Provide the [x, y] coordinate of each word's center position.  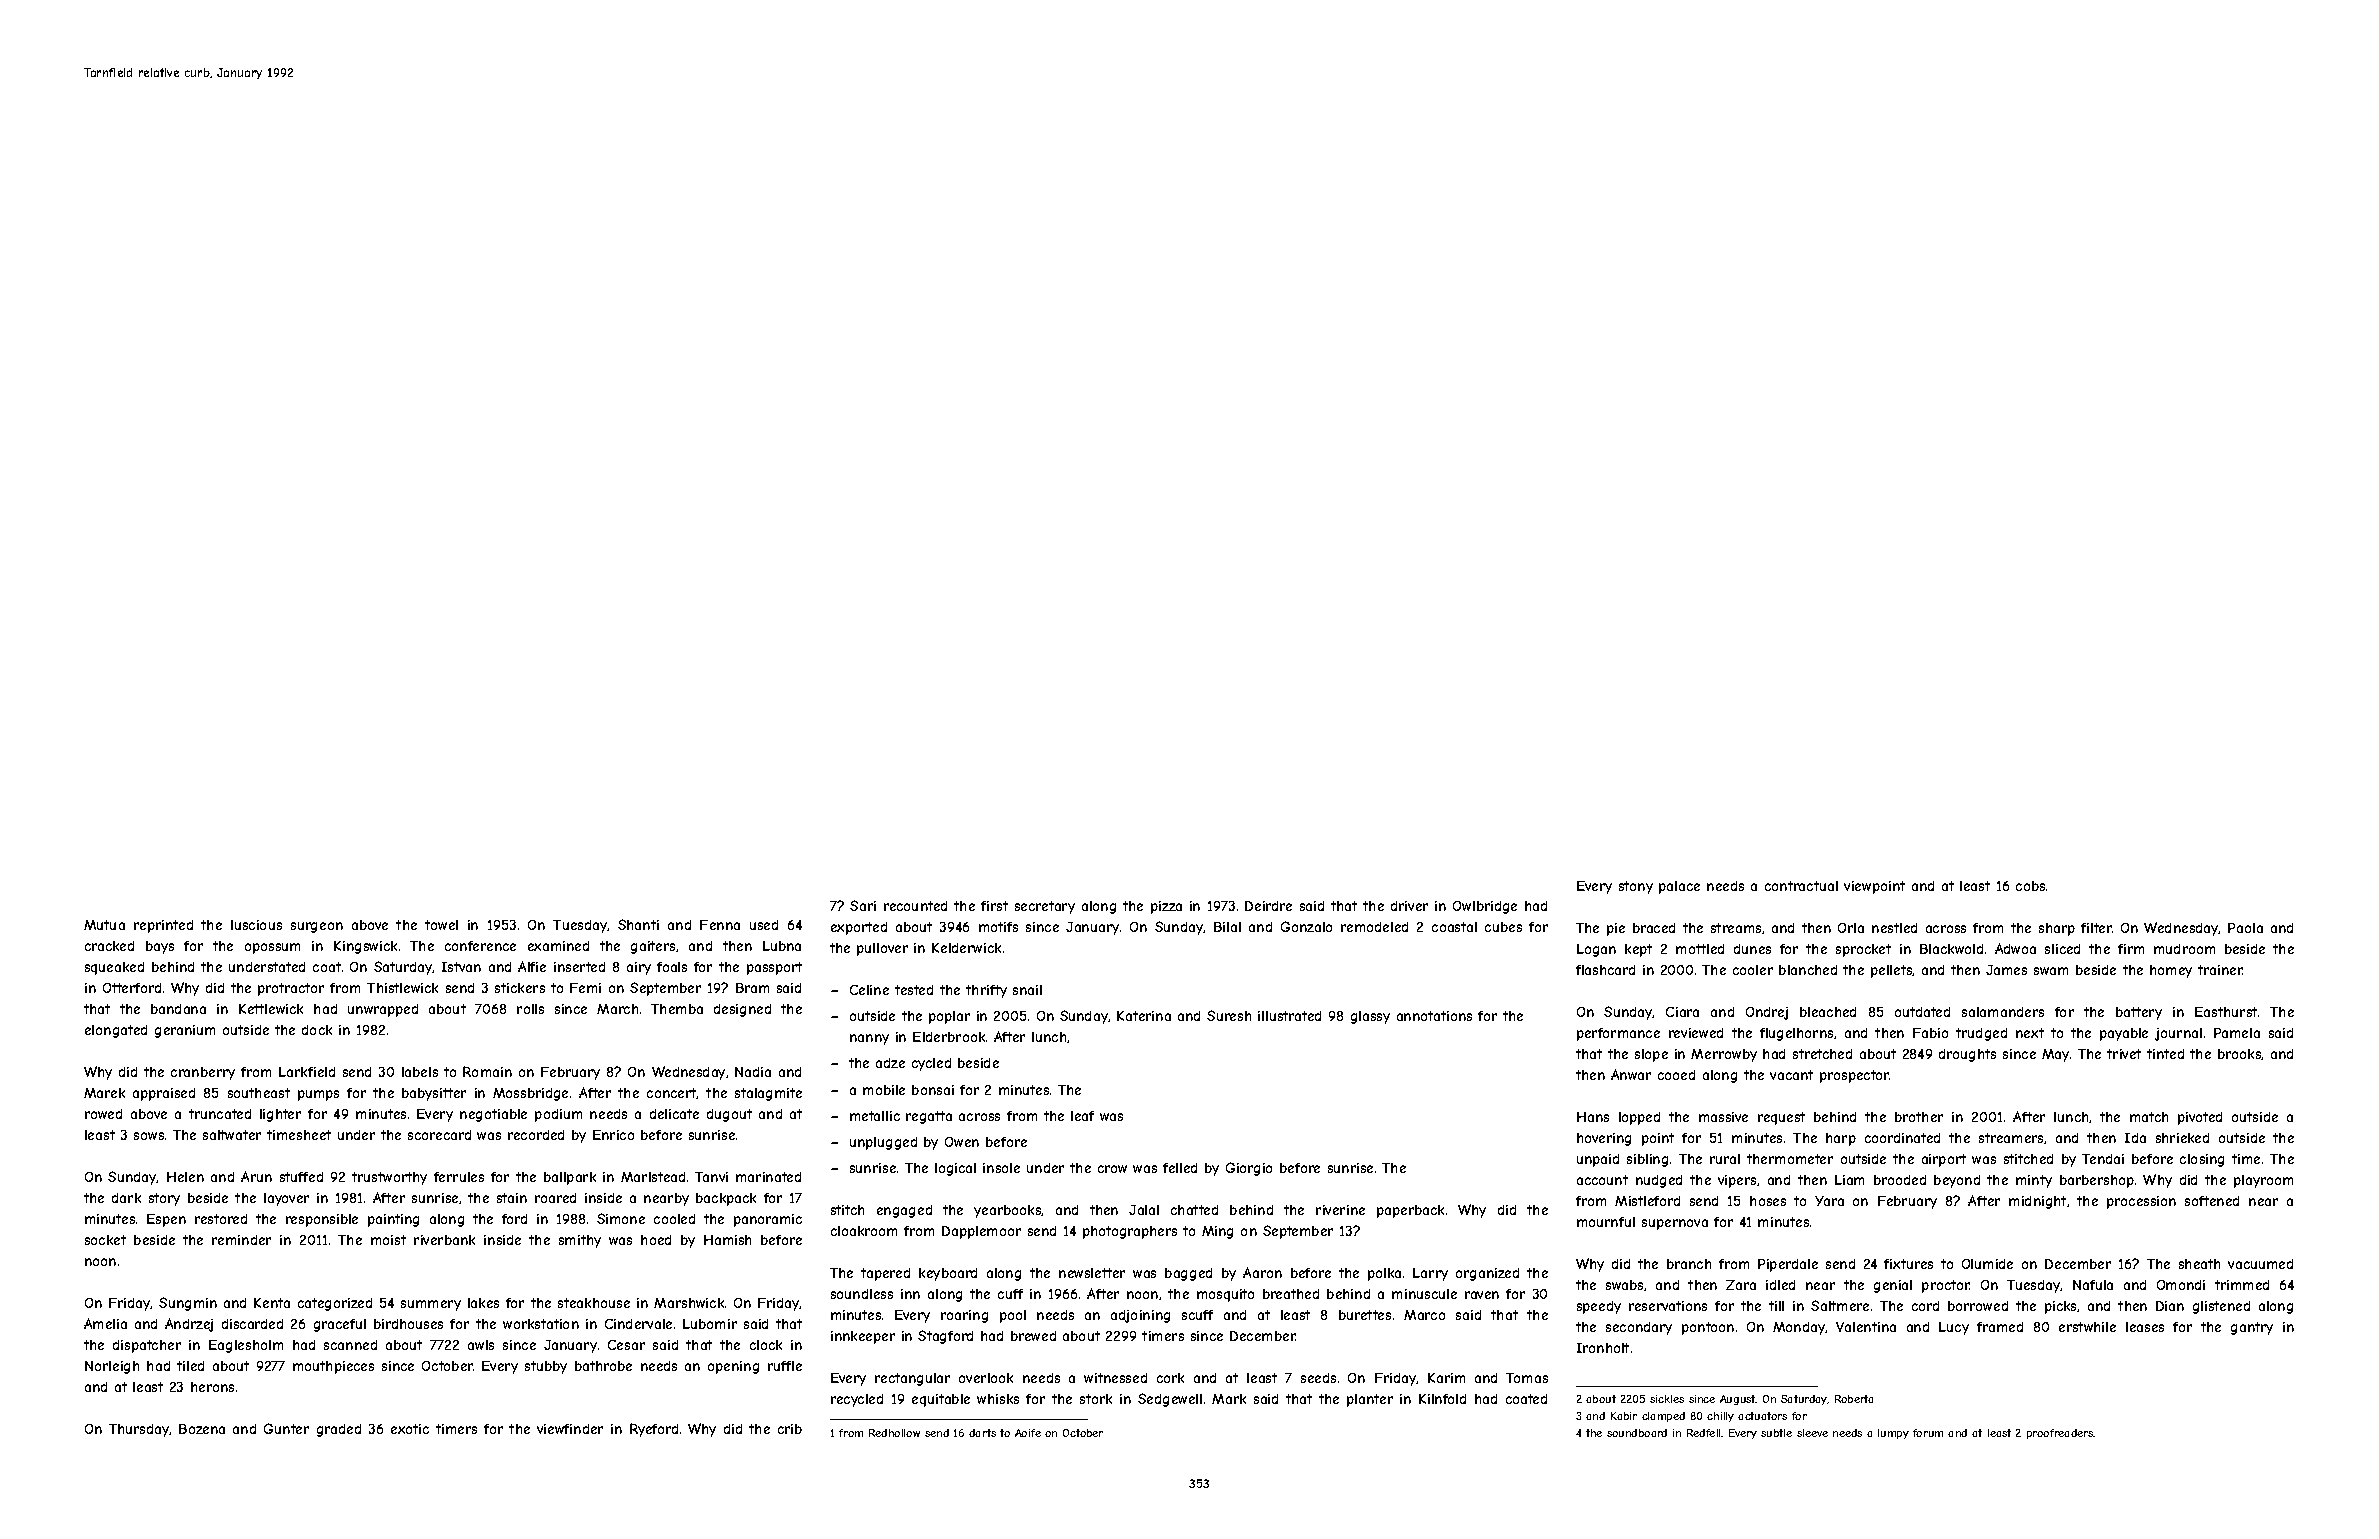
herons [212, 1387]
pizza [1166, 907]
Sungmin [188, 1304]
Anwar [1631, 1074]
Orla [1851, 928]
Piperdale [1788, 1265]
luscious [256, 925]
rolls [530, 1009]
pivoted [2200, 1118]
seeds [1318, 1378]
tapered [885, 1274]
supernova [1675, 1224]
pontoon [1708, 1328]
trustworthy [389, 1178]
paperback [1410, 1211]
